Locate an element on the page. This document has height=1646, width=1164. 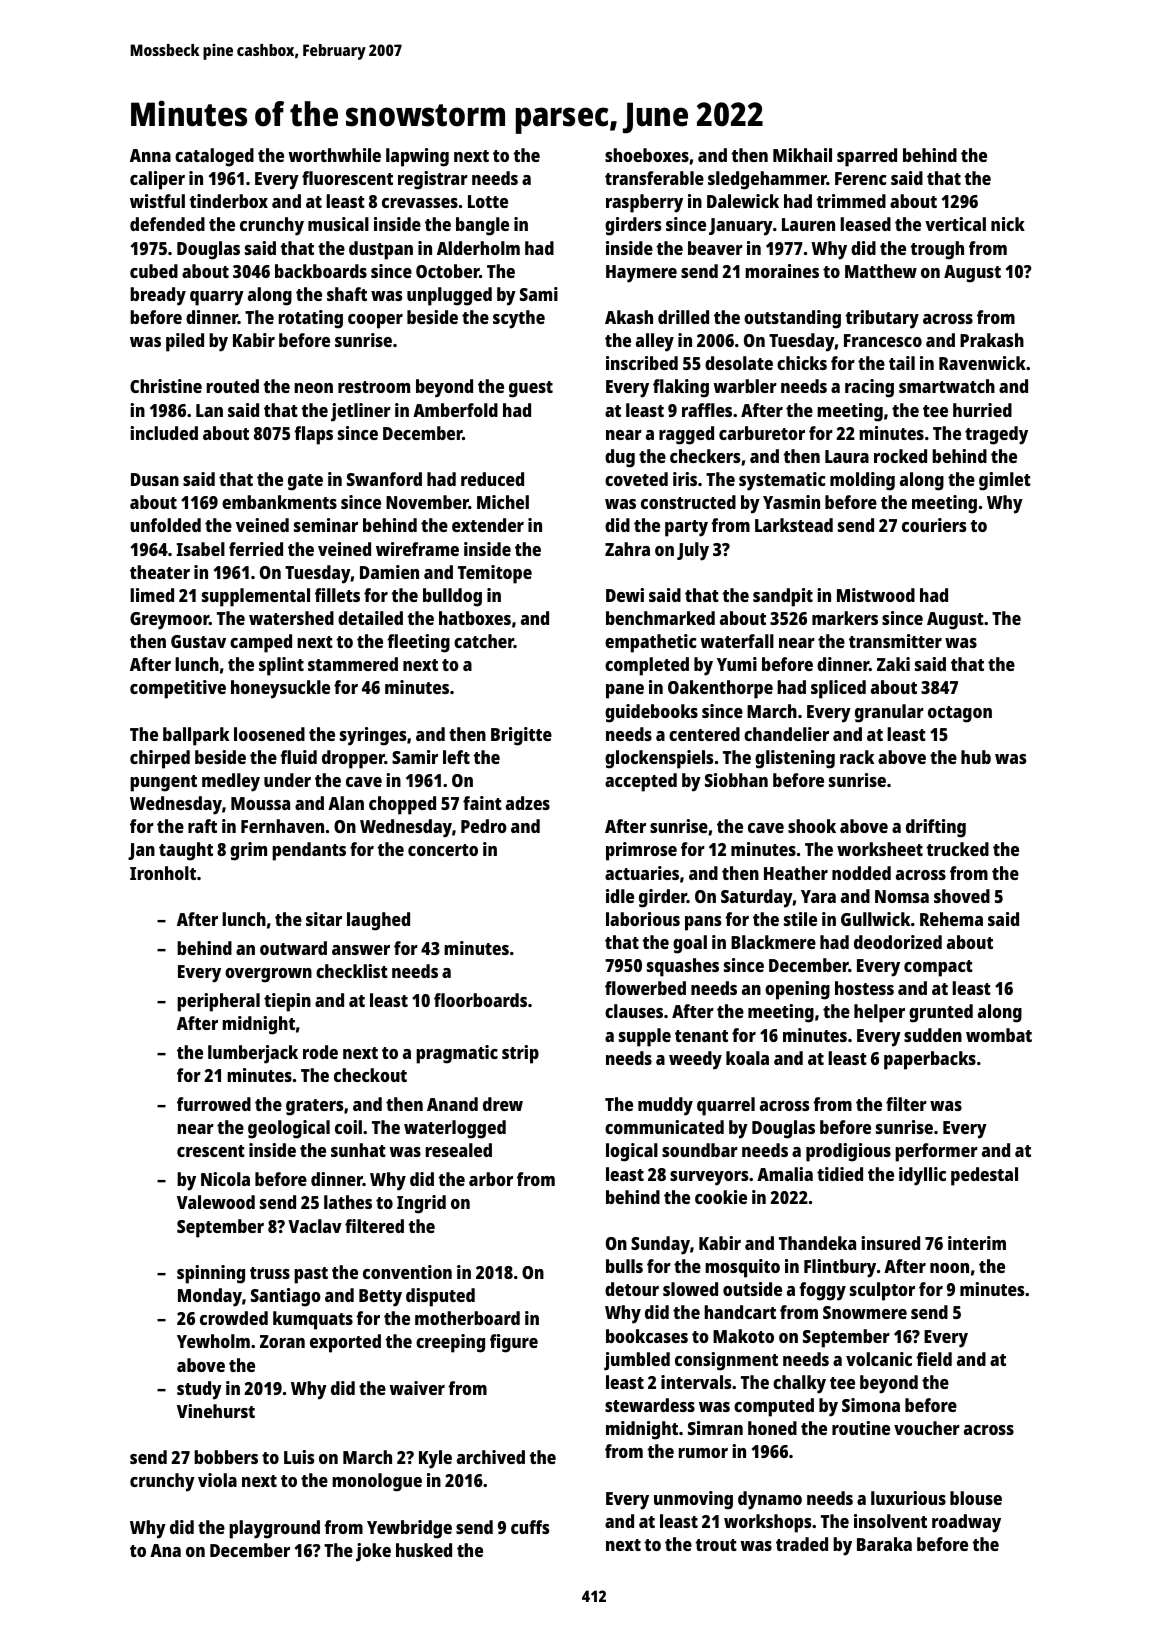
Temitope is located at coordinates (495, 574).
